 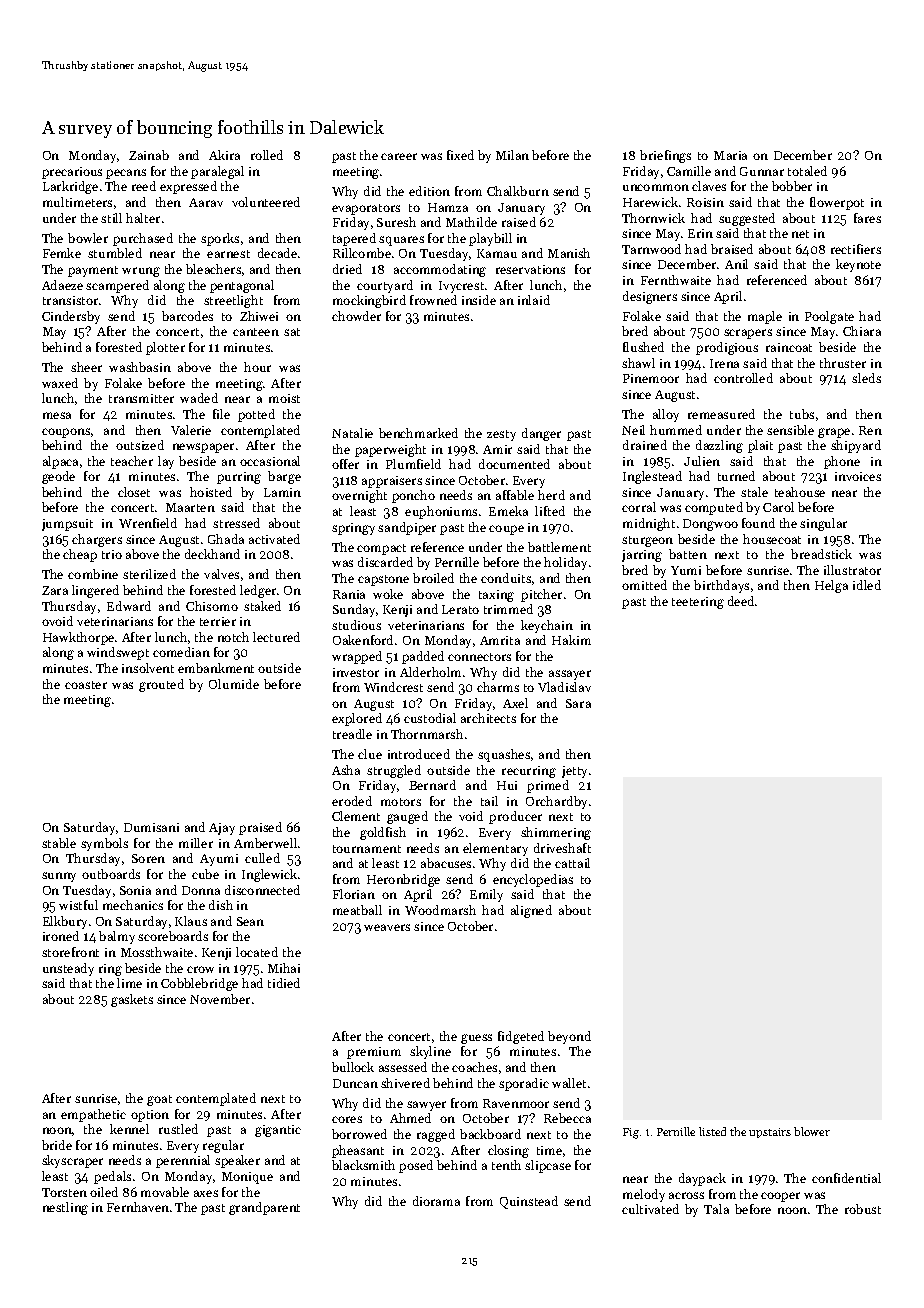 I want to click on lingered, so click(x=95, y=591).
